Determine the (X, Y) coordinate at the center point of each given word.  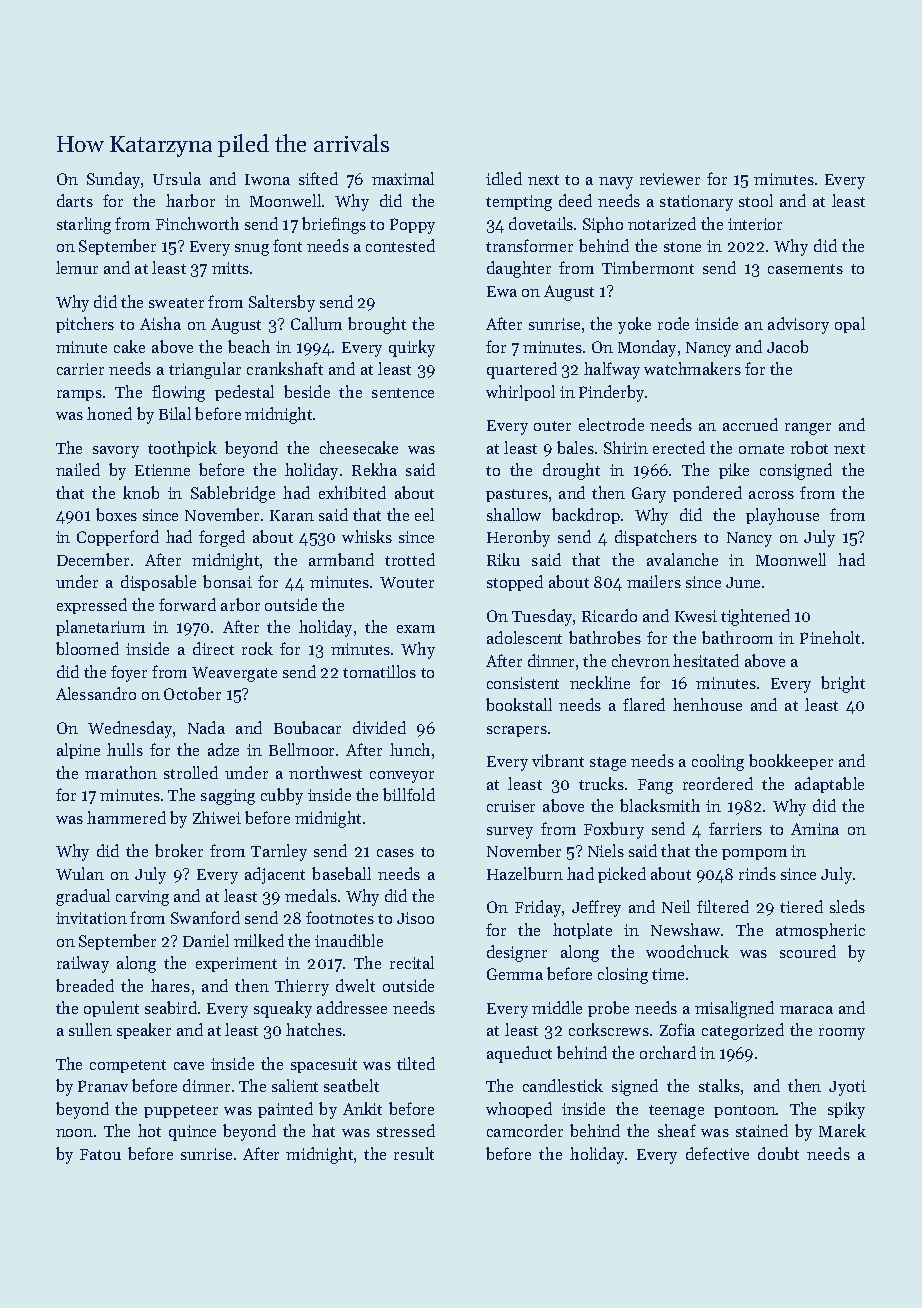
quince (192, 1133)
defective (717, 1153)
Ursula (177, 178)
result (414, 1153)
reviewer (670, 179)
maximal (403, 178)
